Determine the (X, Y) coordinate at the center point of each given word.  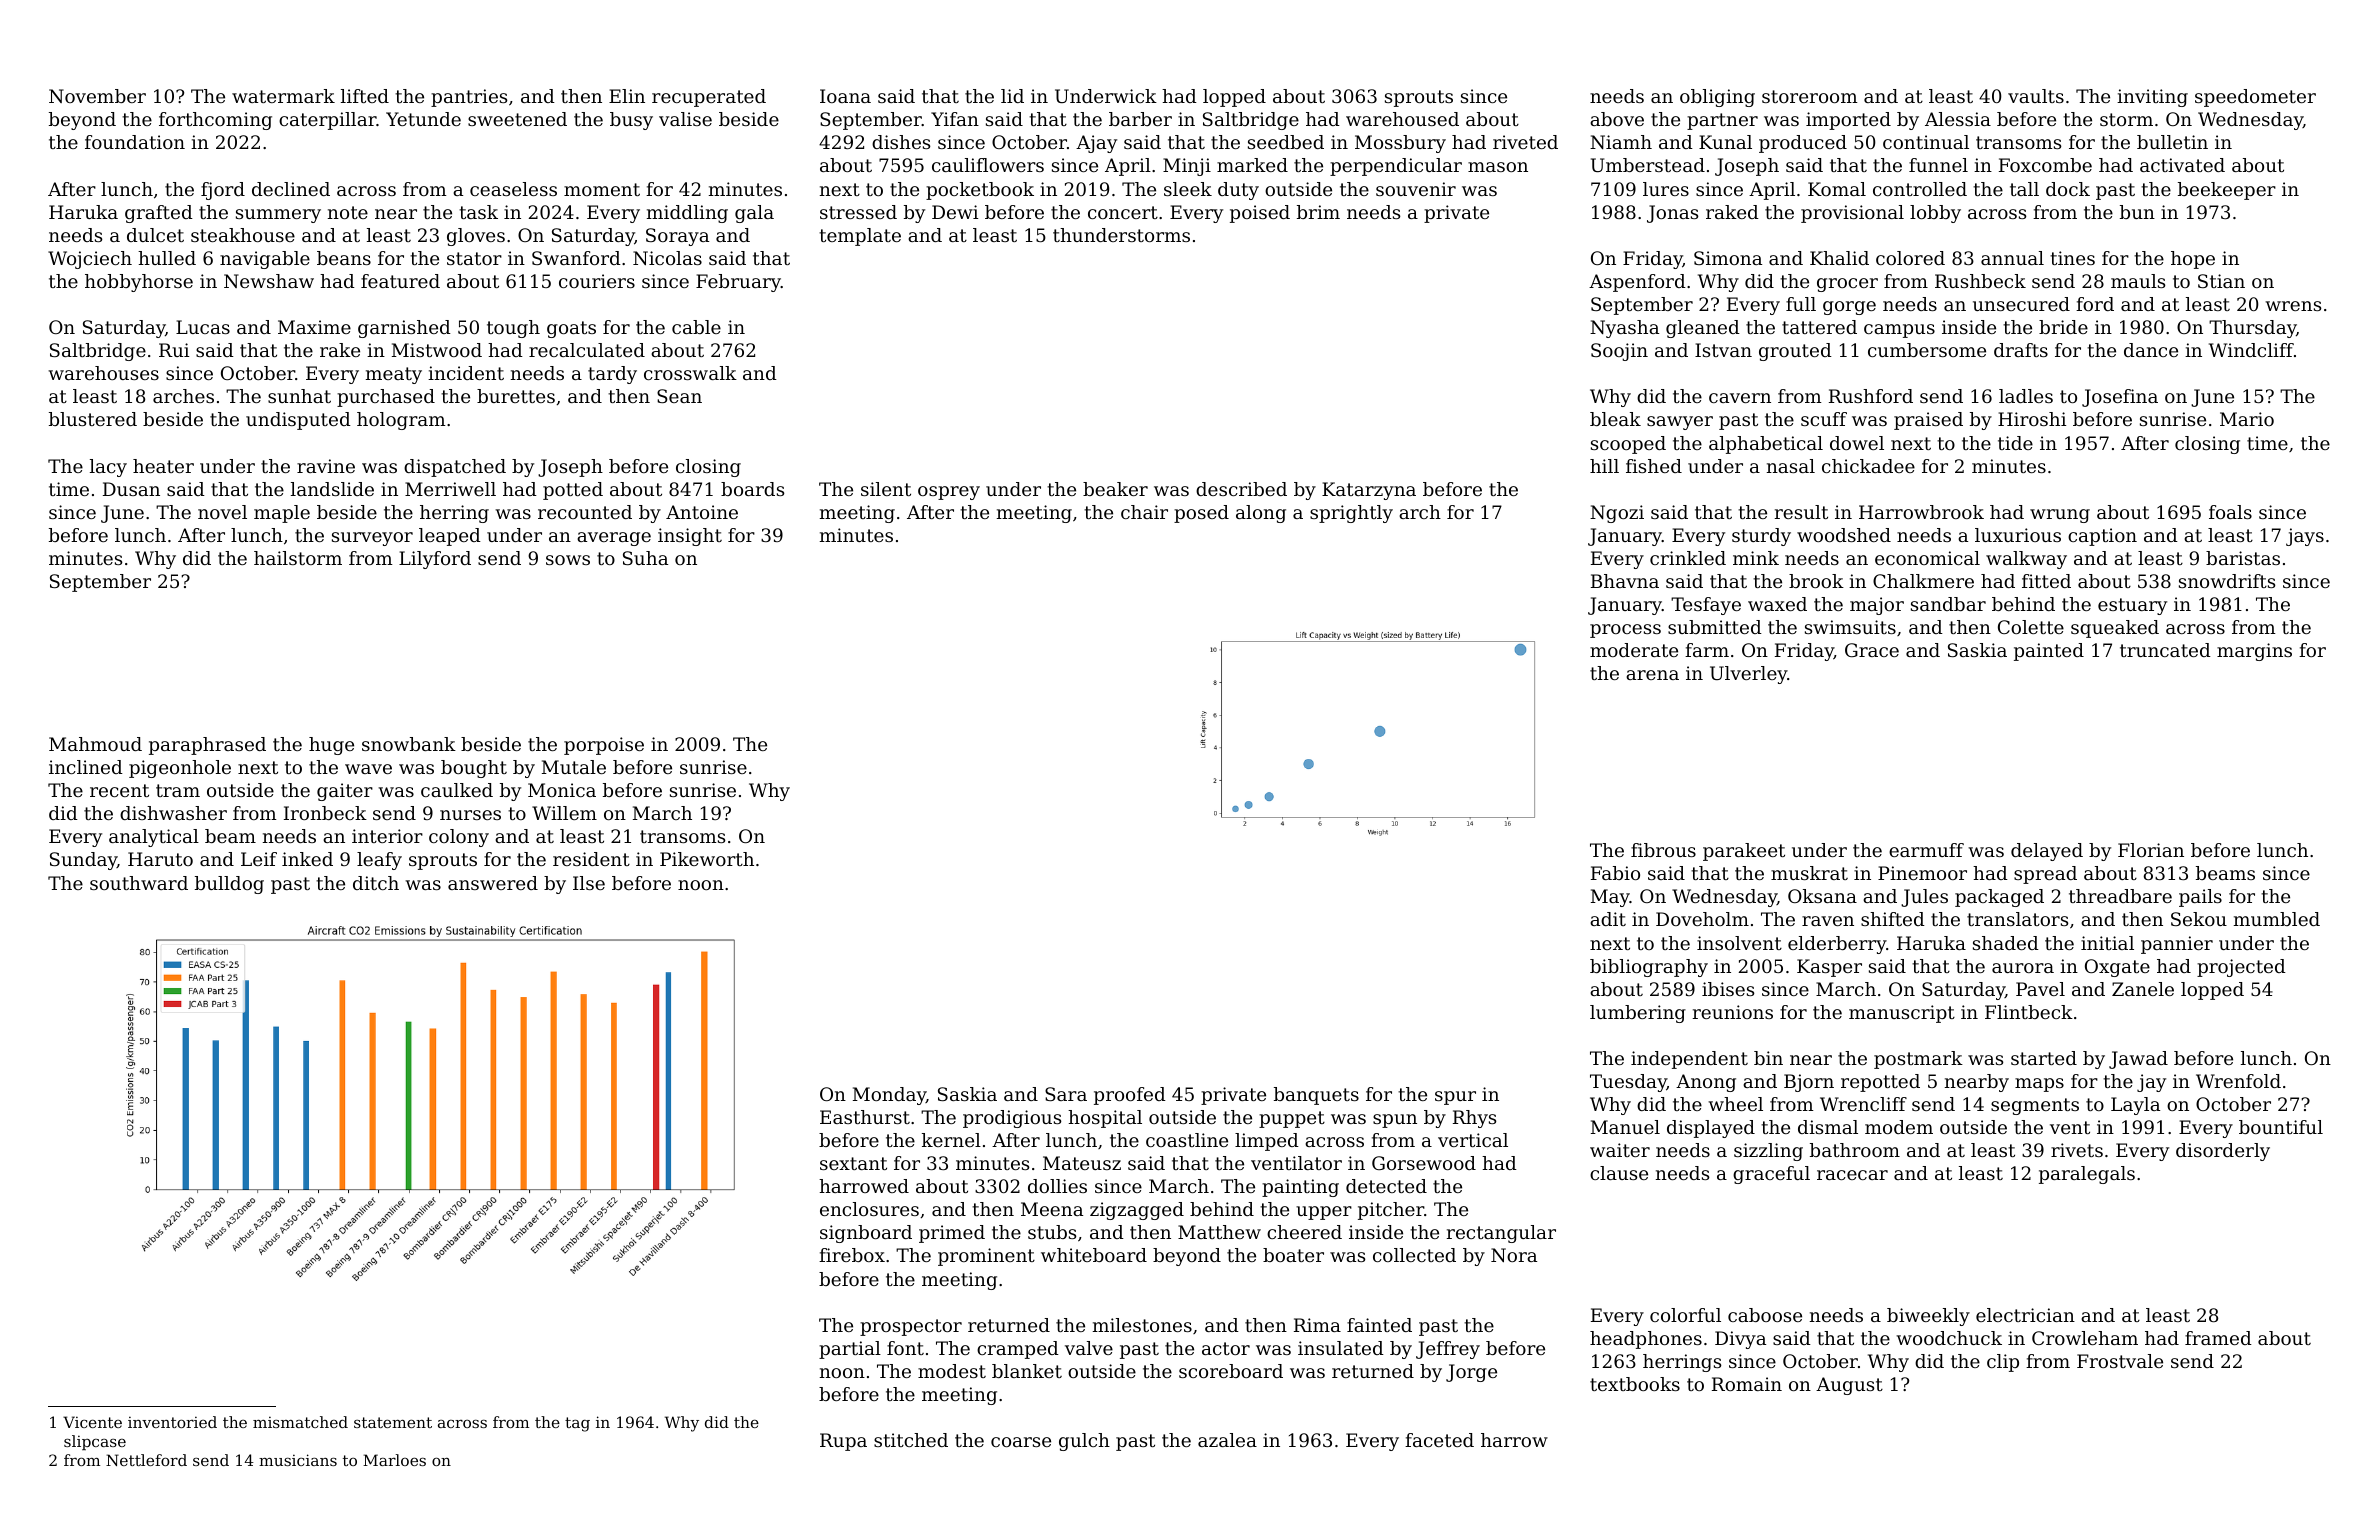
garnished (404, 329)
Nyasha (1624, 329)
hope (2193, 260)
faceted (1439, 1440)
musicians (298, 1460)
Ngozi (1617, 514)
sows (568, 560)
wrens (2293, 306)
